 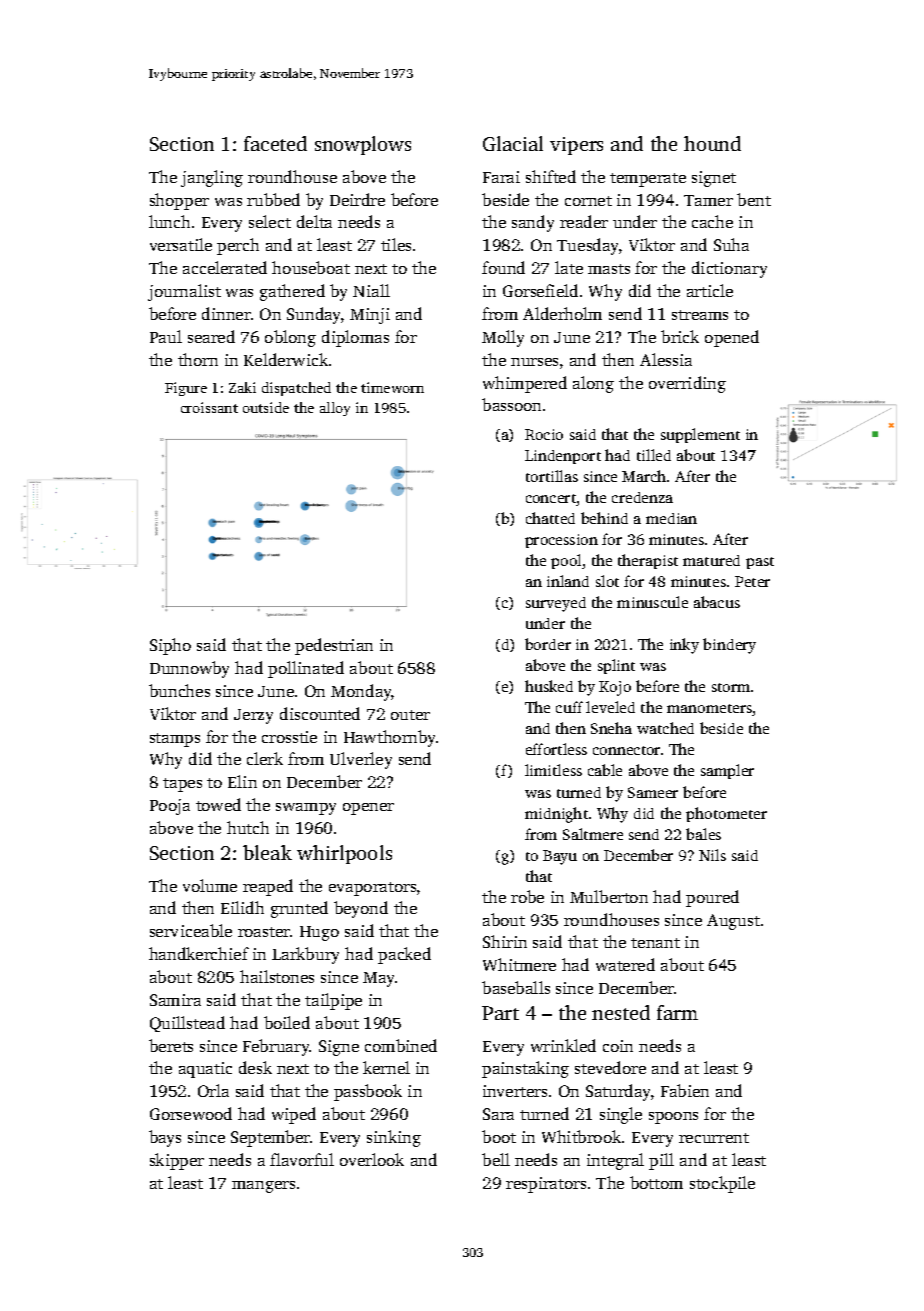 I want to click on shopper, so click(x=179, y=201).
